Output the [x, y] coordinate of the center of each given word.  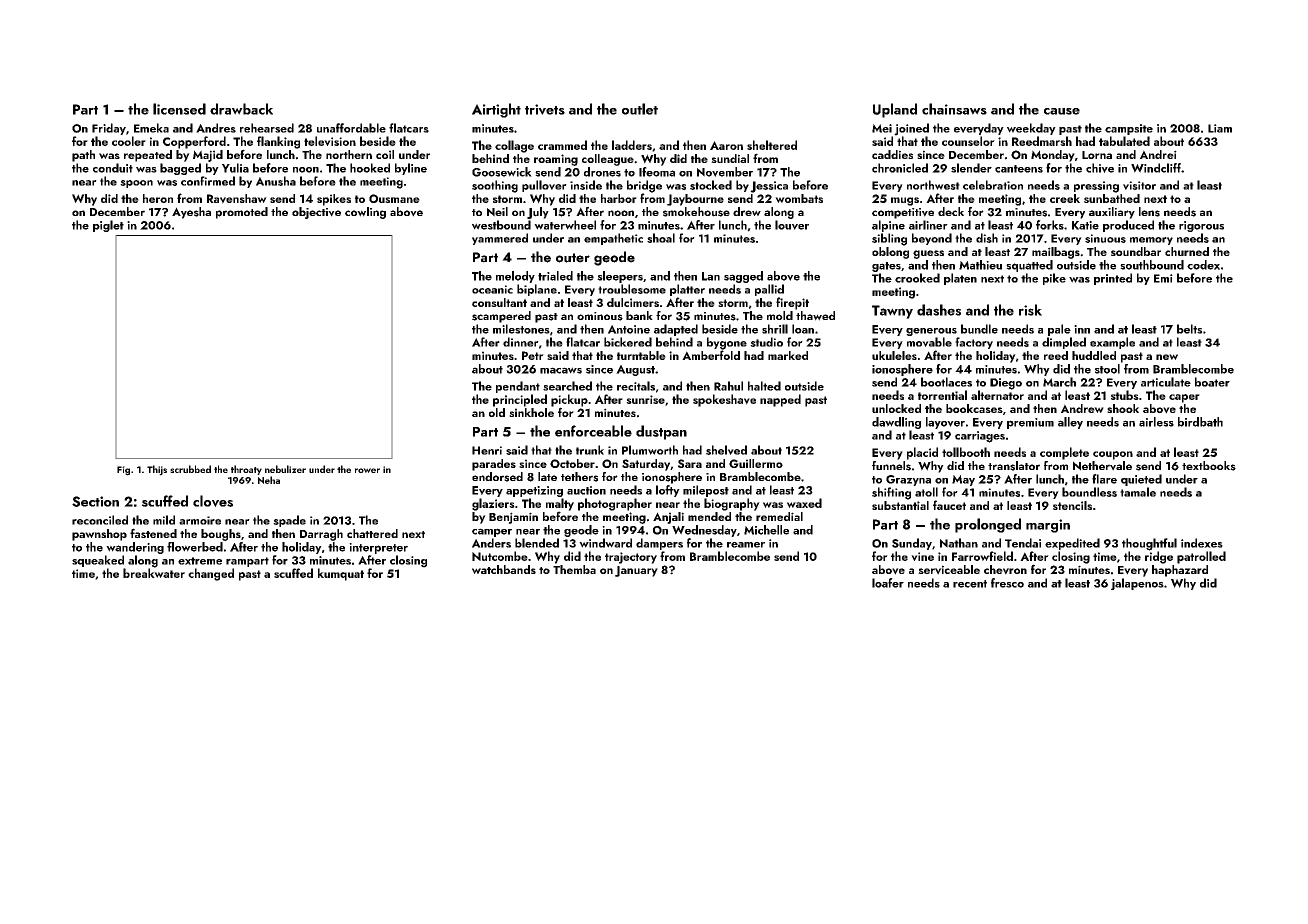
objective [316, 213]
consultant [499, 302]
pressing [1096, 187]
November [725, 172]
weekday [1031, 129]
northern [349, 154]
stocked [711, 185]
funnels [891, 466]
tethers [579, 477]
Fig [123, 471]
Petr [533, 355]
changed [211, 574]
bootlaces [946, 382]
